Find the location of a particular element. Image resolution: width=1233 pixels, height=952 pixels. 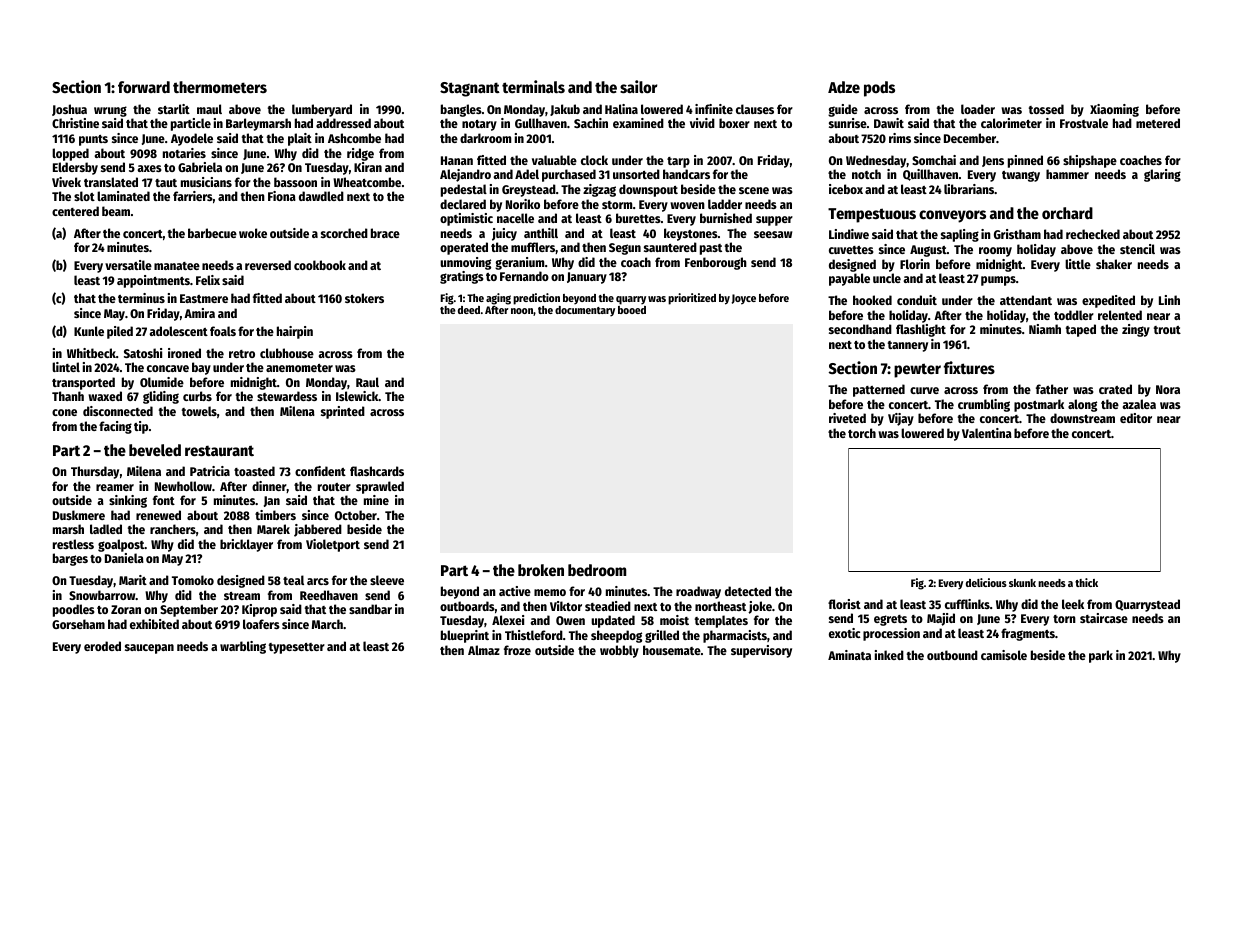

infinite is located at coordinates (714, 109).
